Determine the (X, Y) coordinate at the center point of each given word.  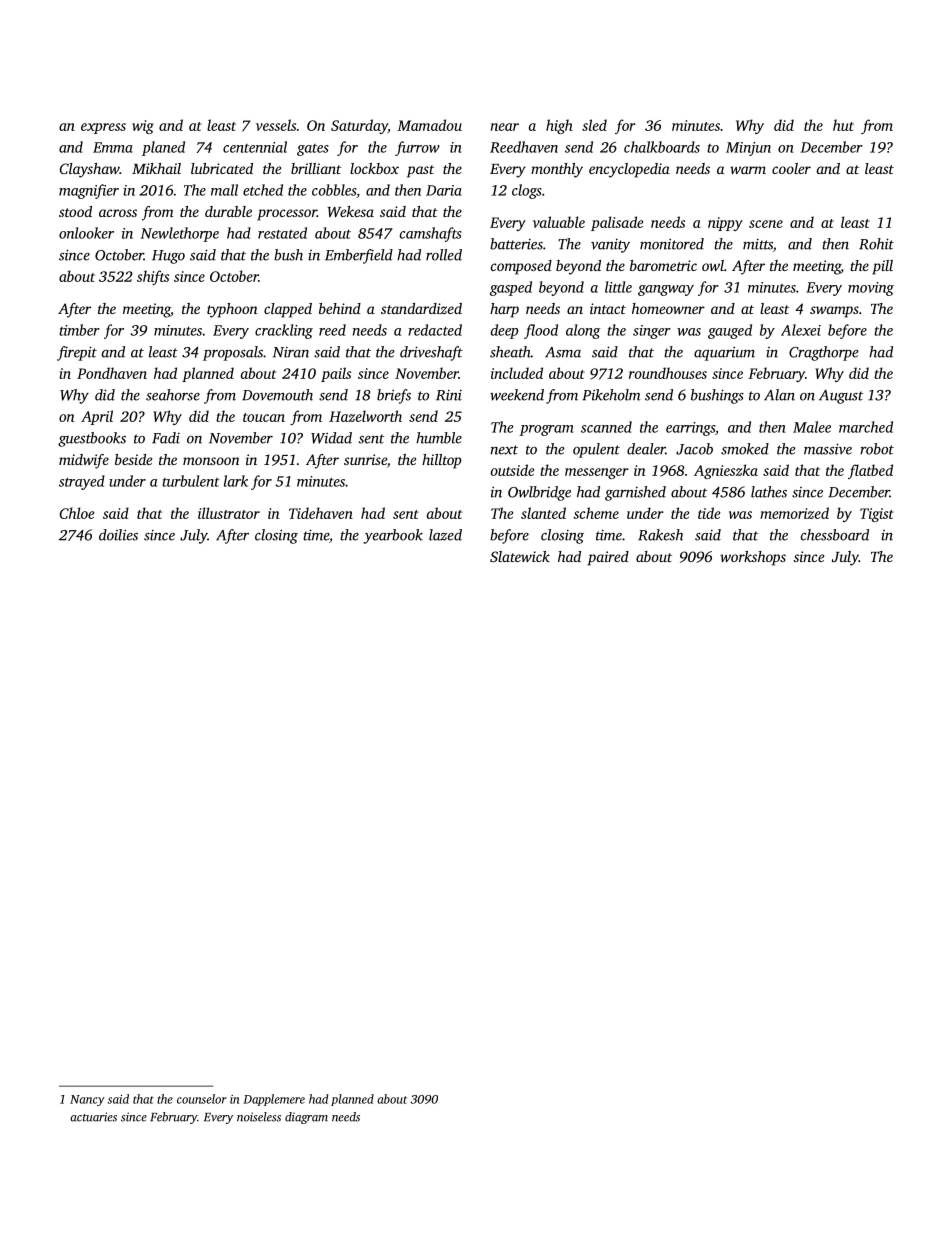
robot (877, 449)
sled (594, 125)
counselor (202, 1099)
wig (143, 127)
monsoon (211, 461)
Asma (563, 352)
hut (843, 125)
